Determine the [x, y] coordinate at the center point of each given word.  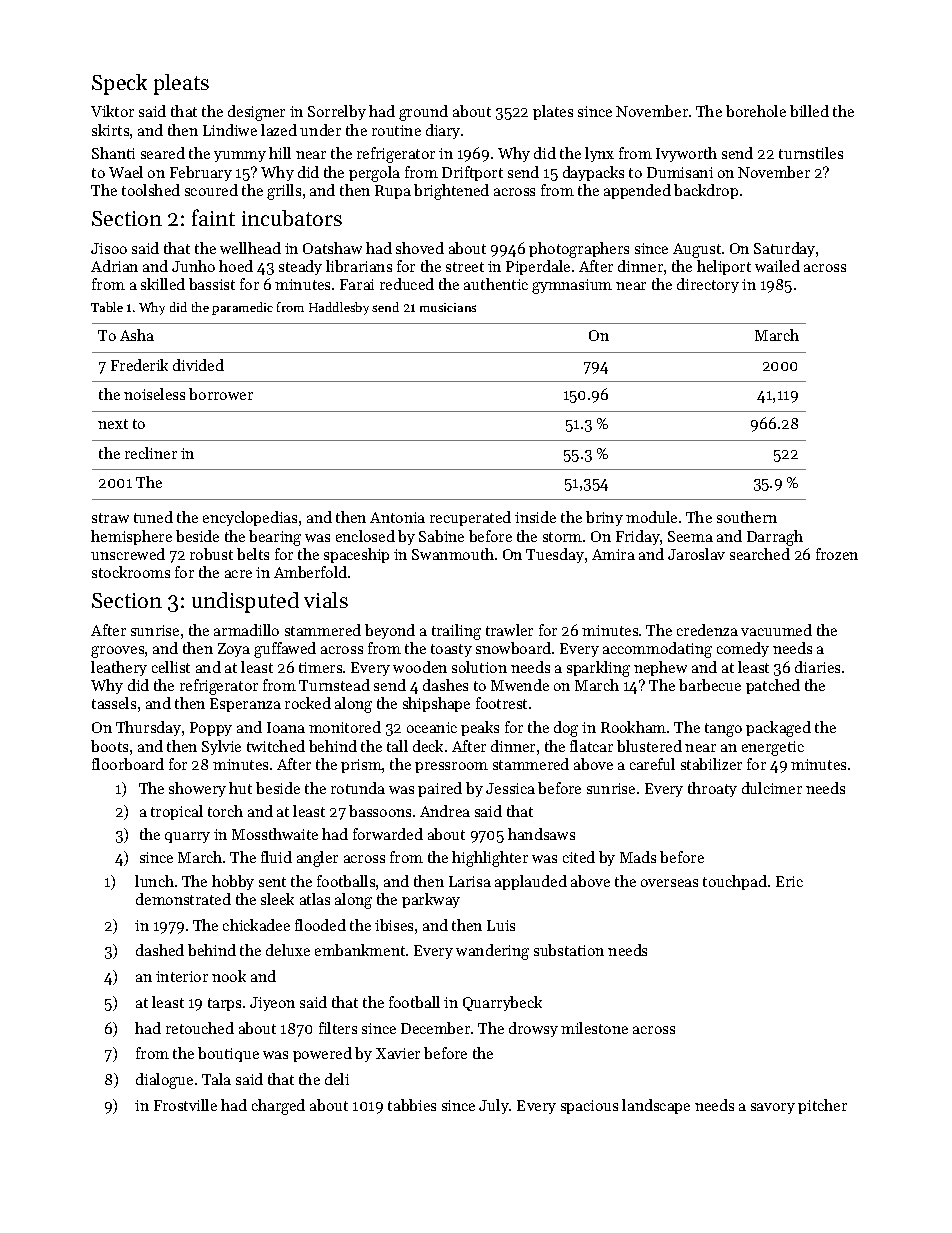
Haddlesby [339, 308]
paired [440, 789]
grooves [117, 652]
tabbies [412, 1105]
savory [773, 1108]
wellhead [250, 248]
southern [747, 517]
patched [773, 686]
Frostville [185, 1105]
